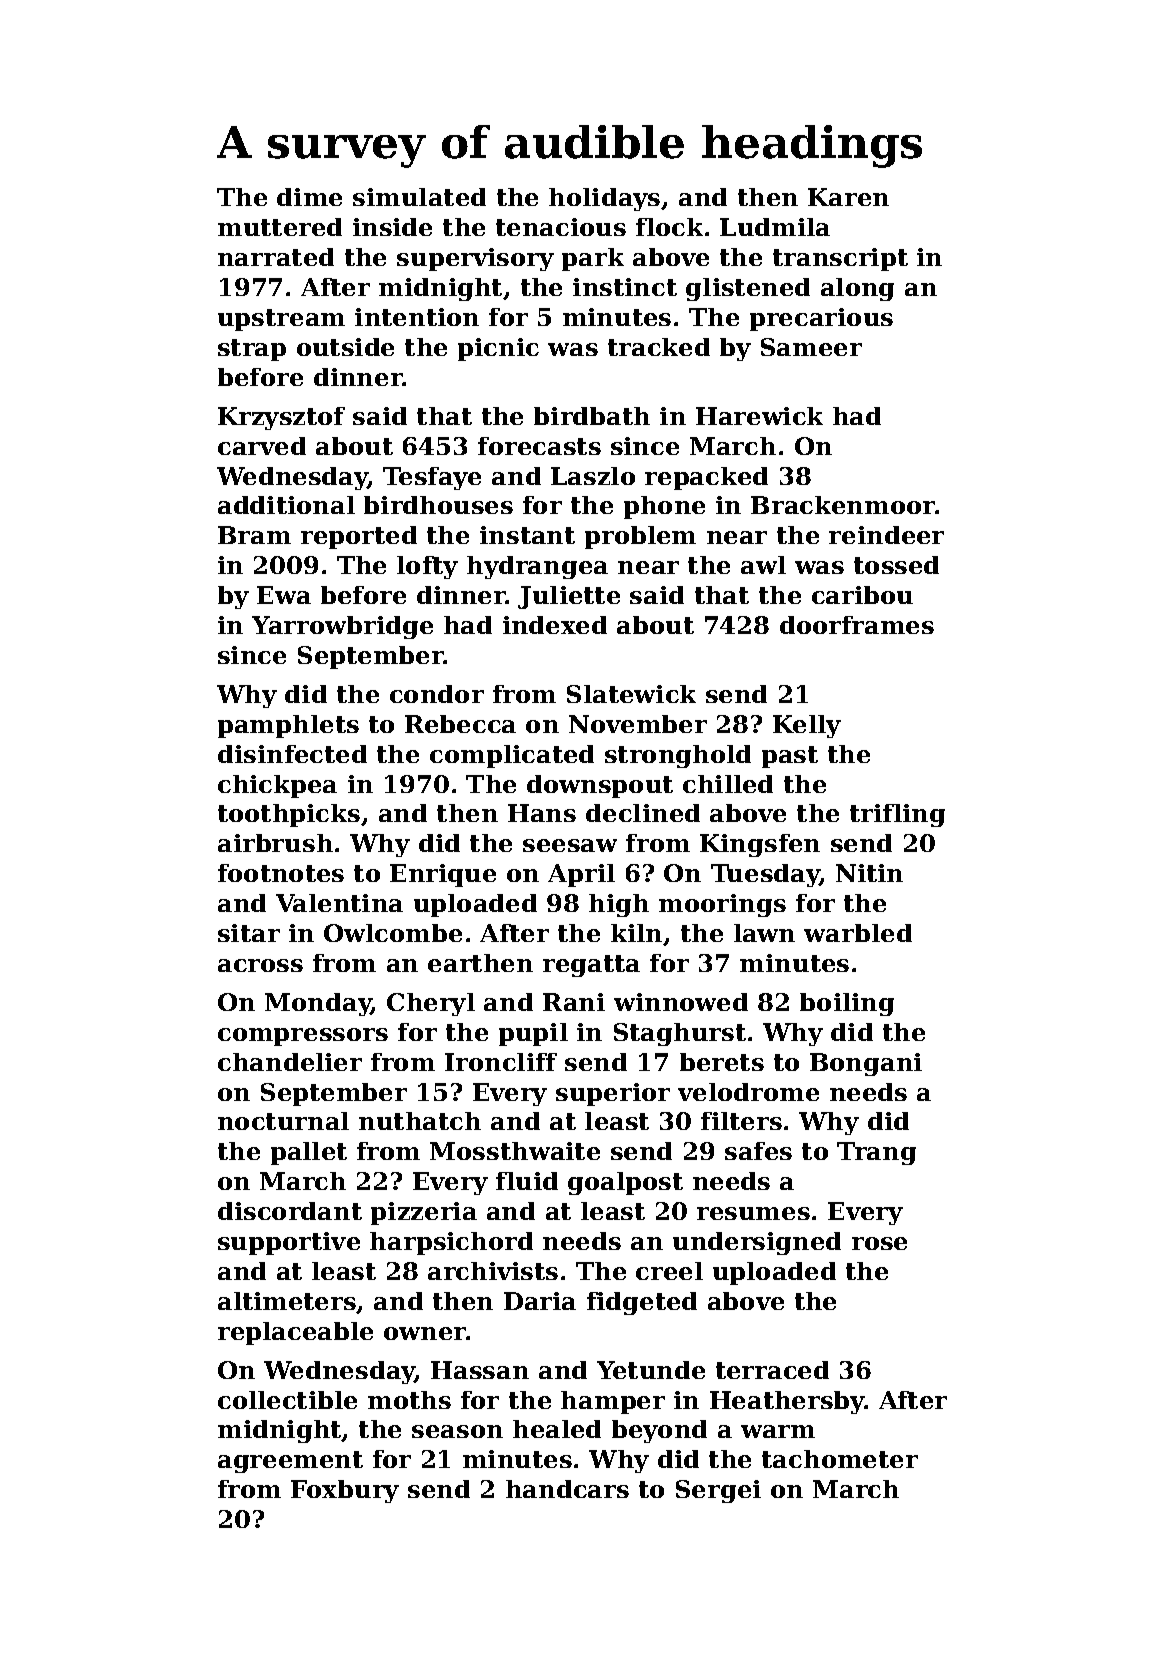  Describe the element at coordinates (775, 227) in the screenshot. I see `Ludmila` at that location.
